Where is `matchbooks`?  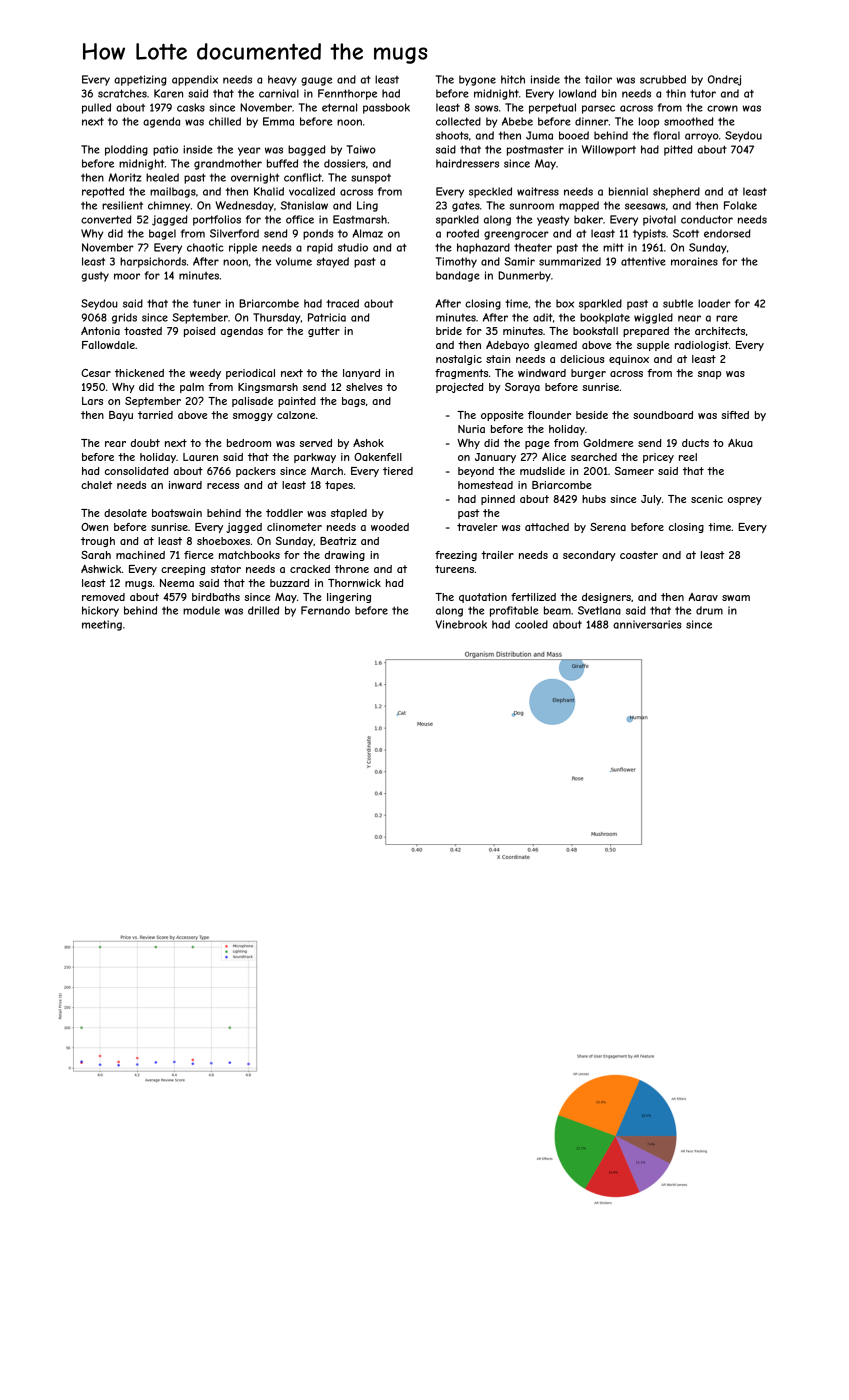 matchbooks is located at coordinates (249, 555).
